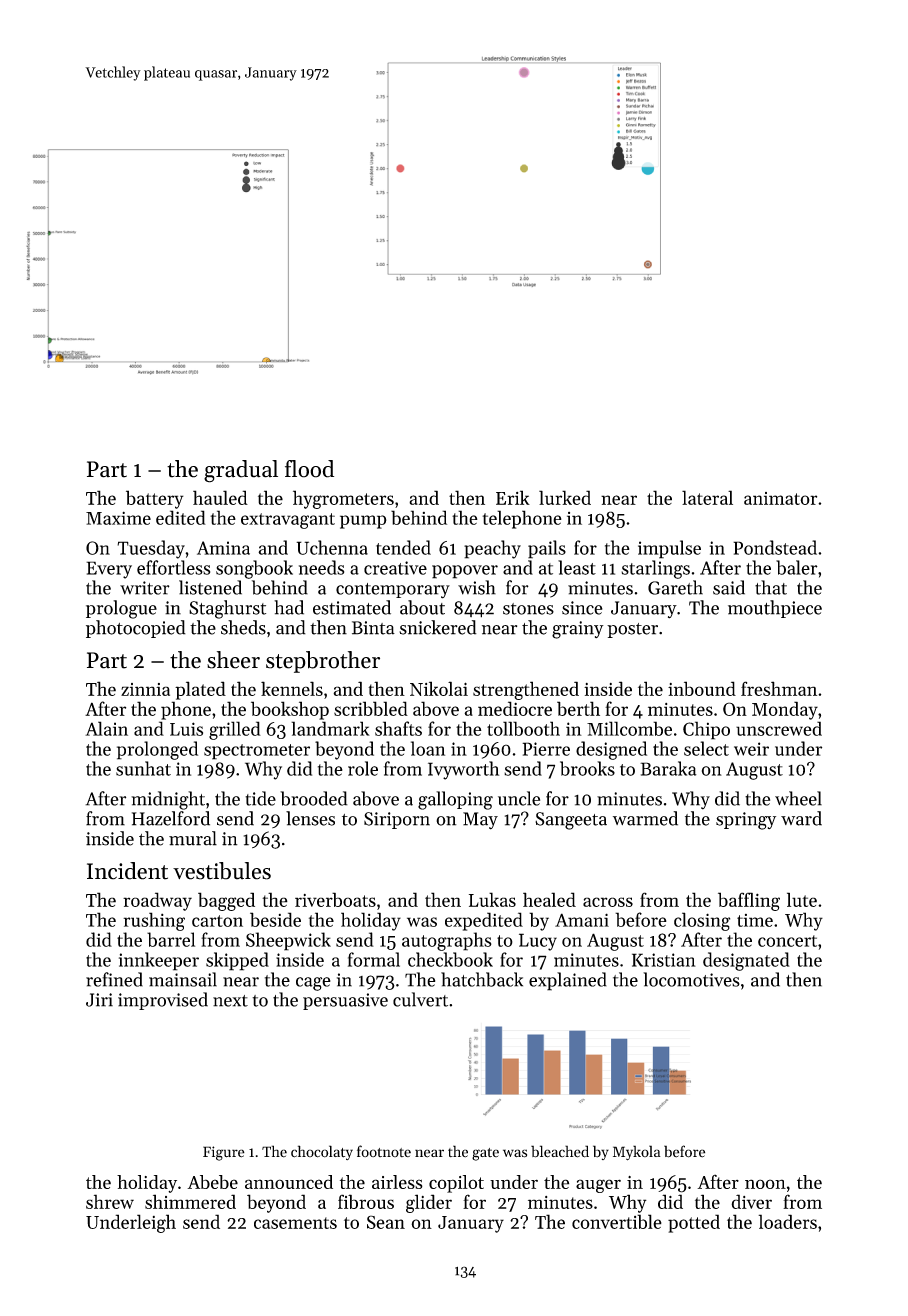  I want to click on gradual, so click(241, 471).
